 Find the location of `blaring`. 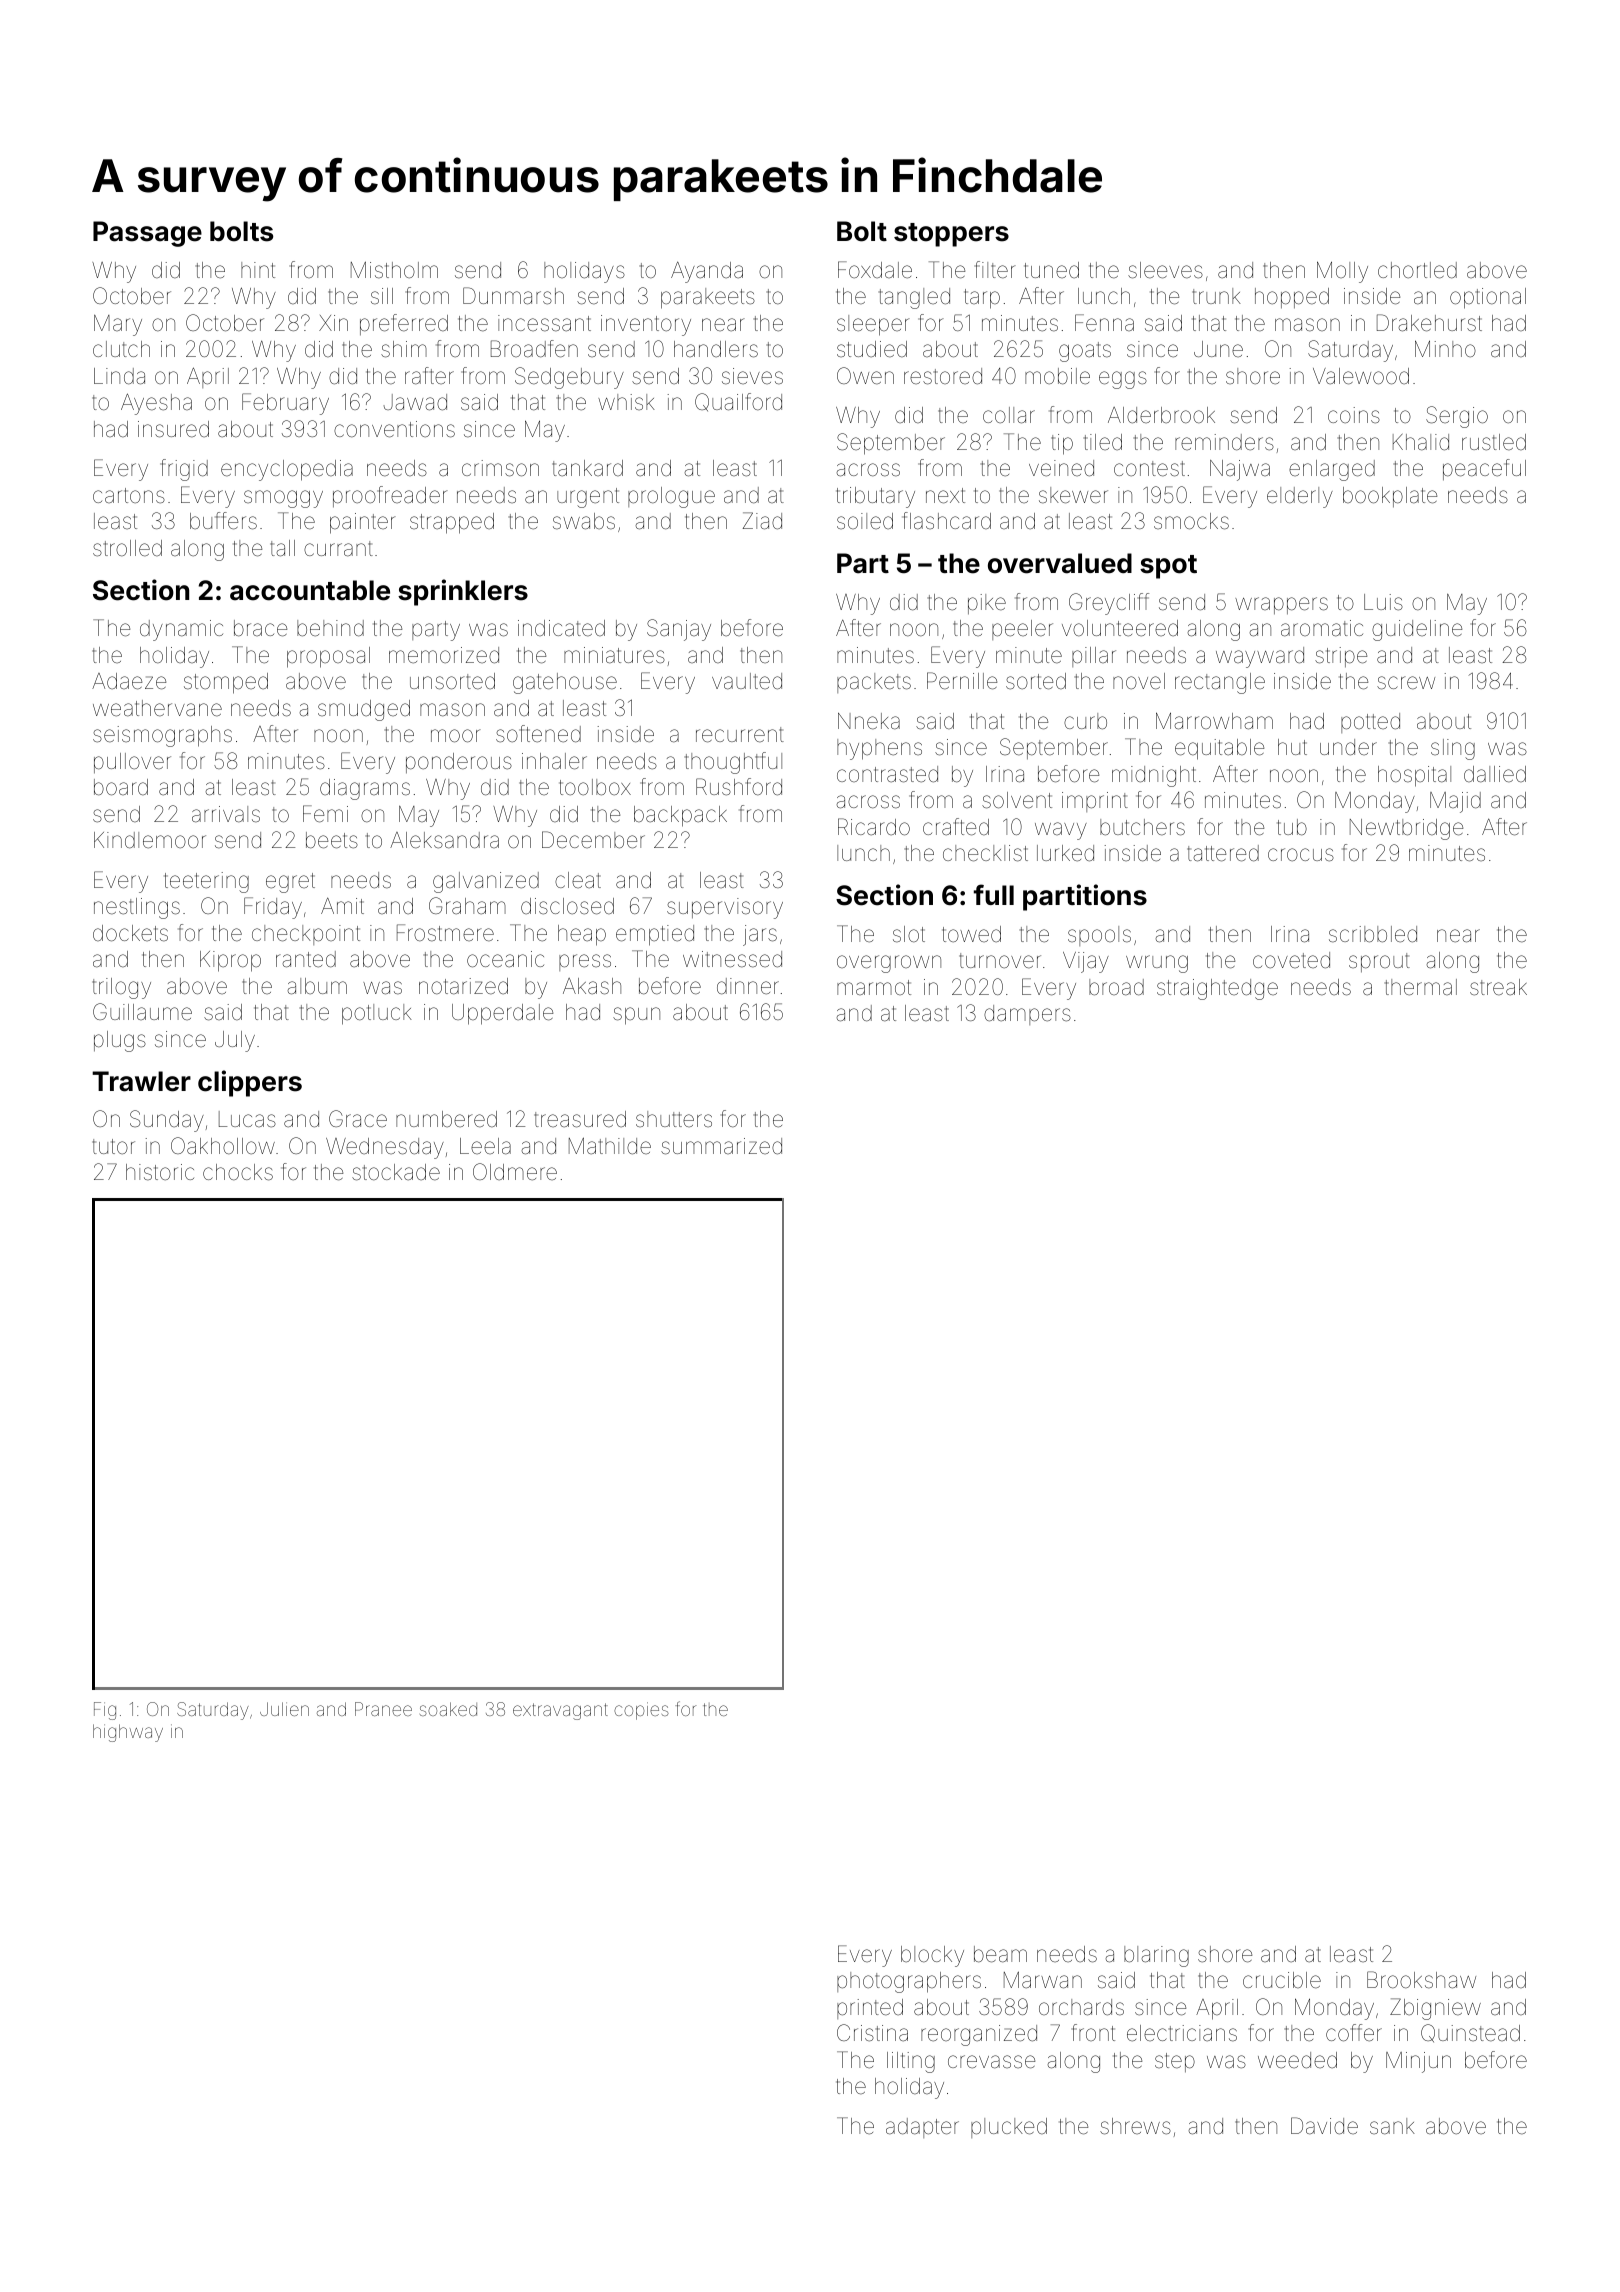

blaring is located at coordinates (1156, 1956).
